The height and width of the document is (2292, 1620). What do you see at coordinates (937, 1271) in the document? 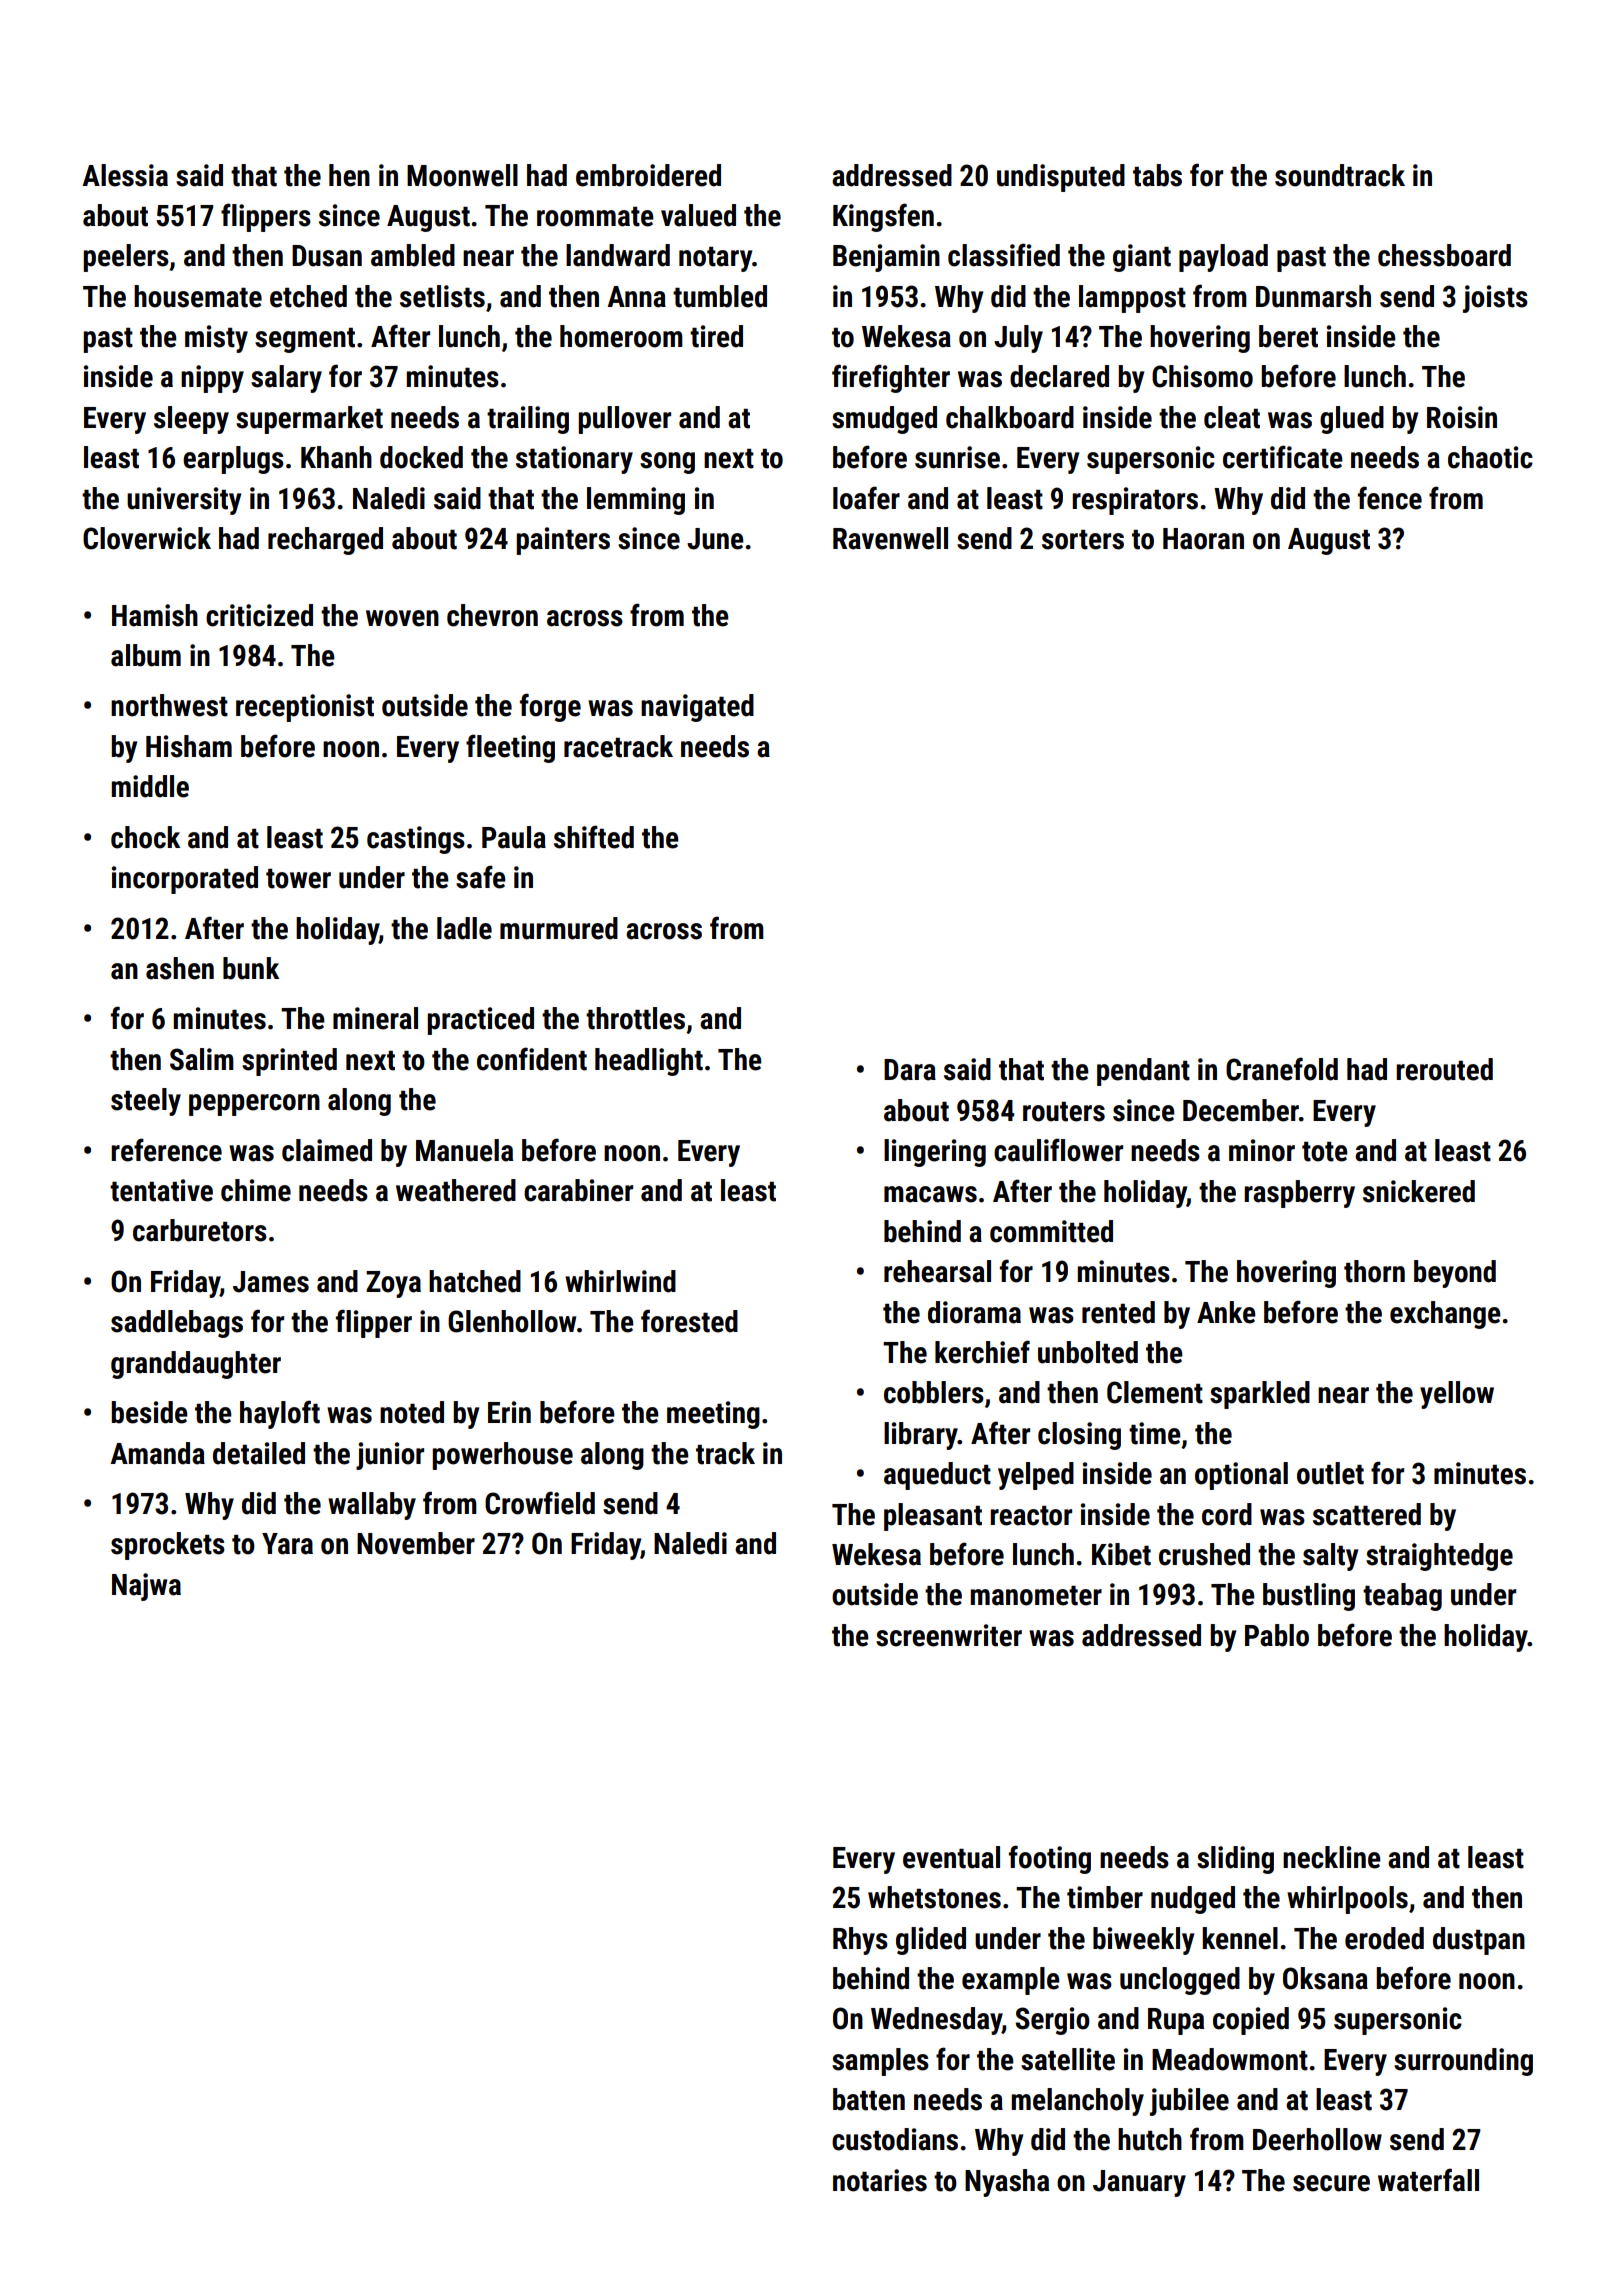
I see `rehearsal` at bounding box center [937, 1271].
